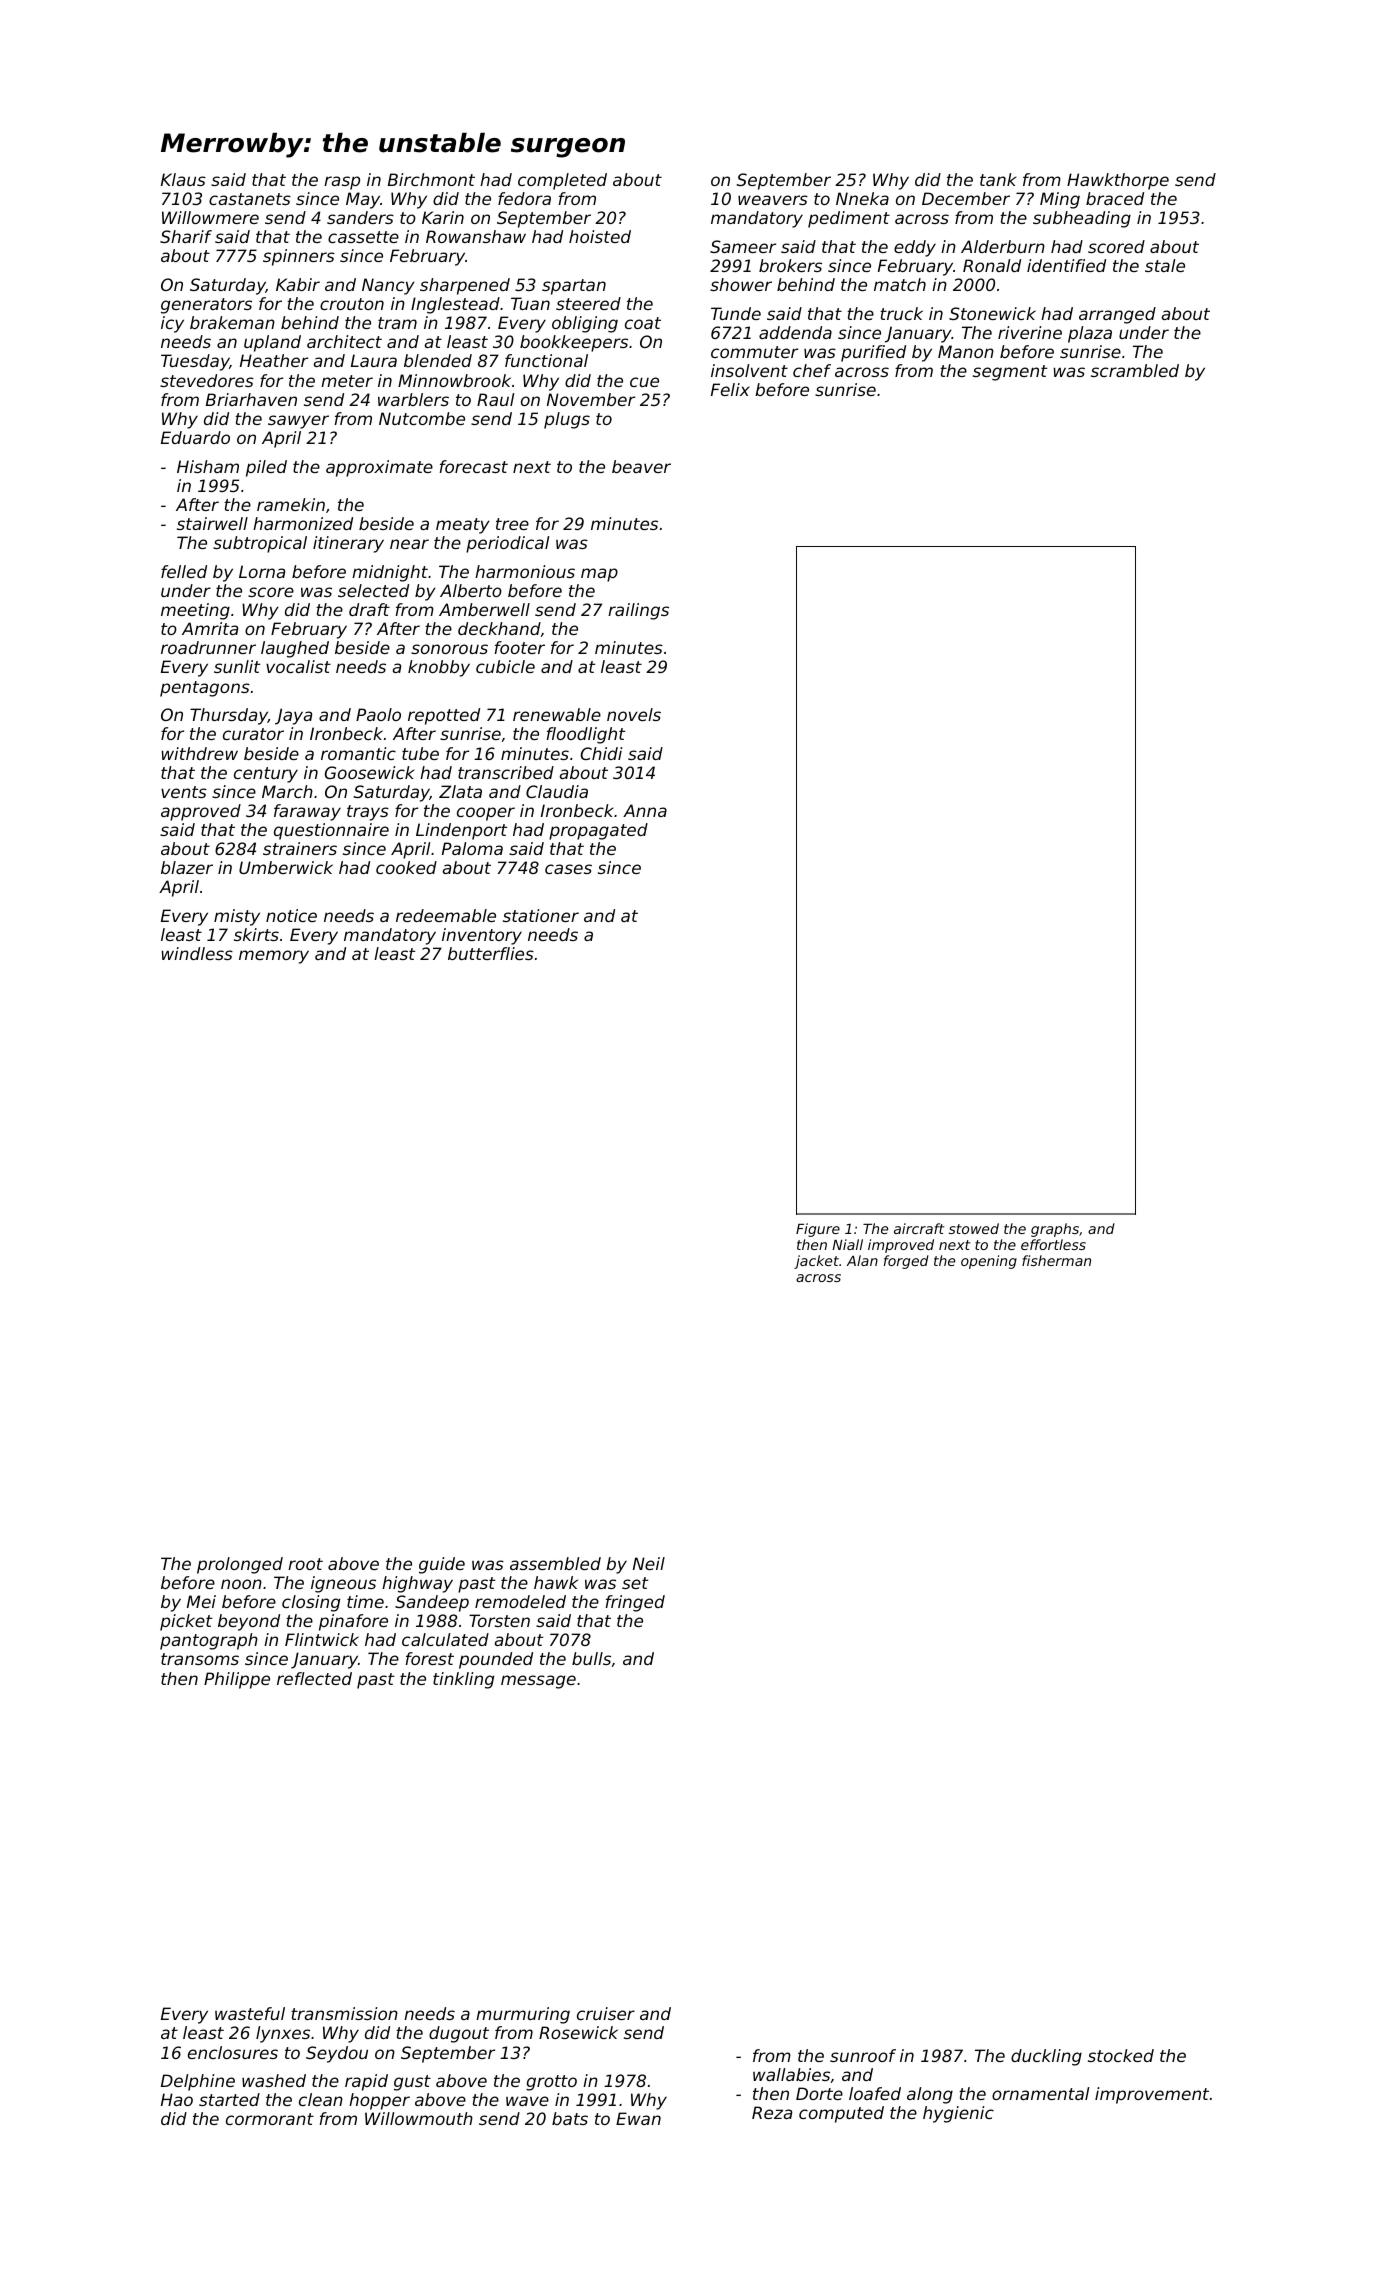 Image resolution: width=1382 pixels, height=2275 pixels. I want to click on novels, so click(634, 714).
